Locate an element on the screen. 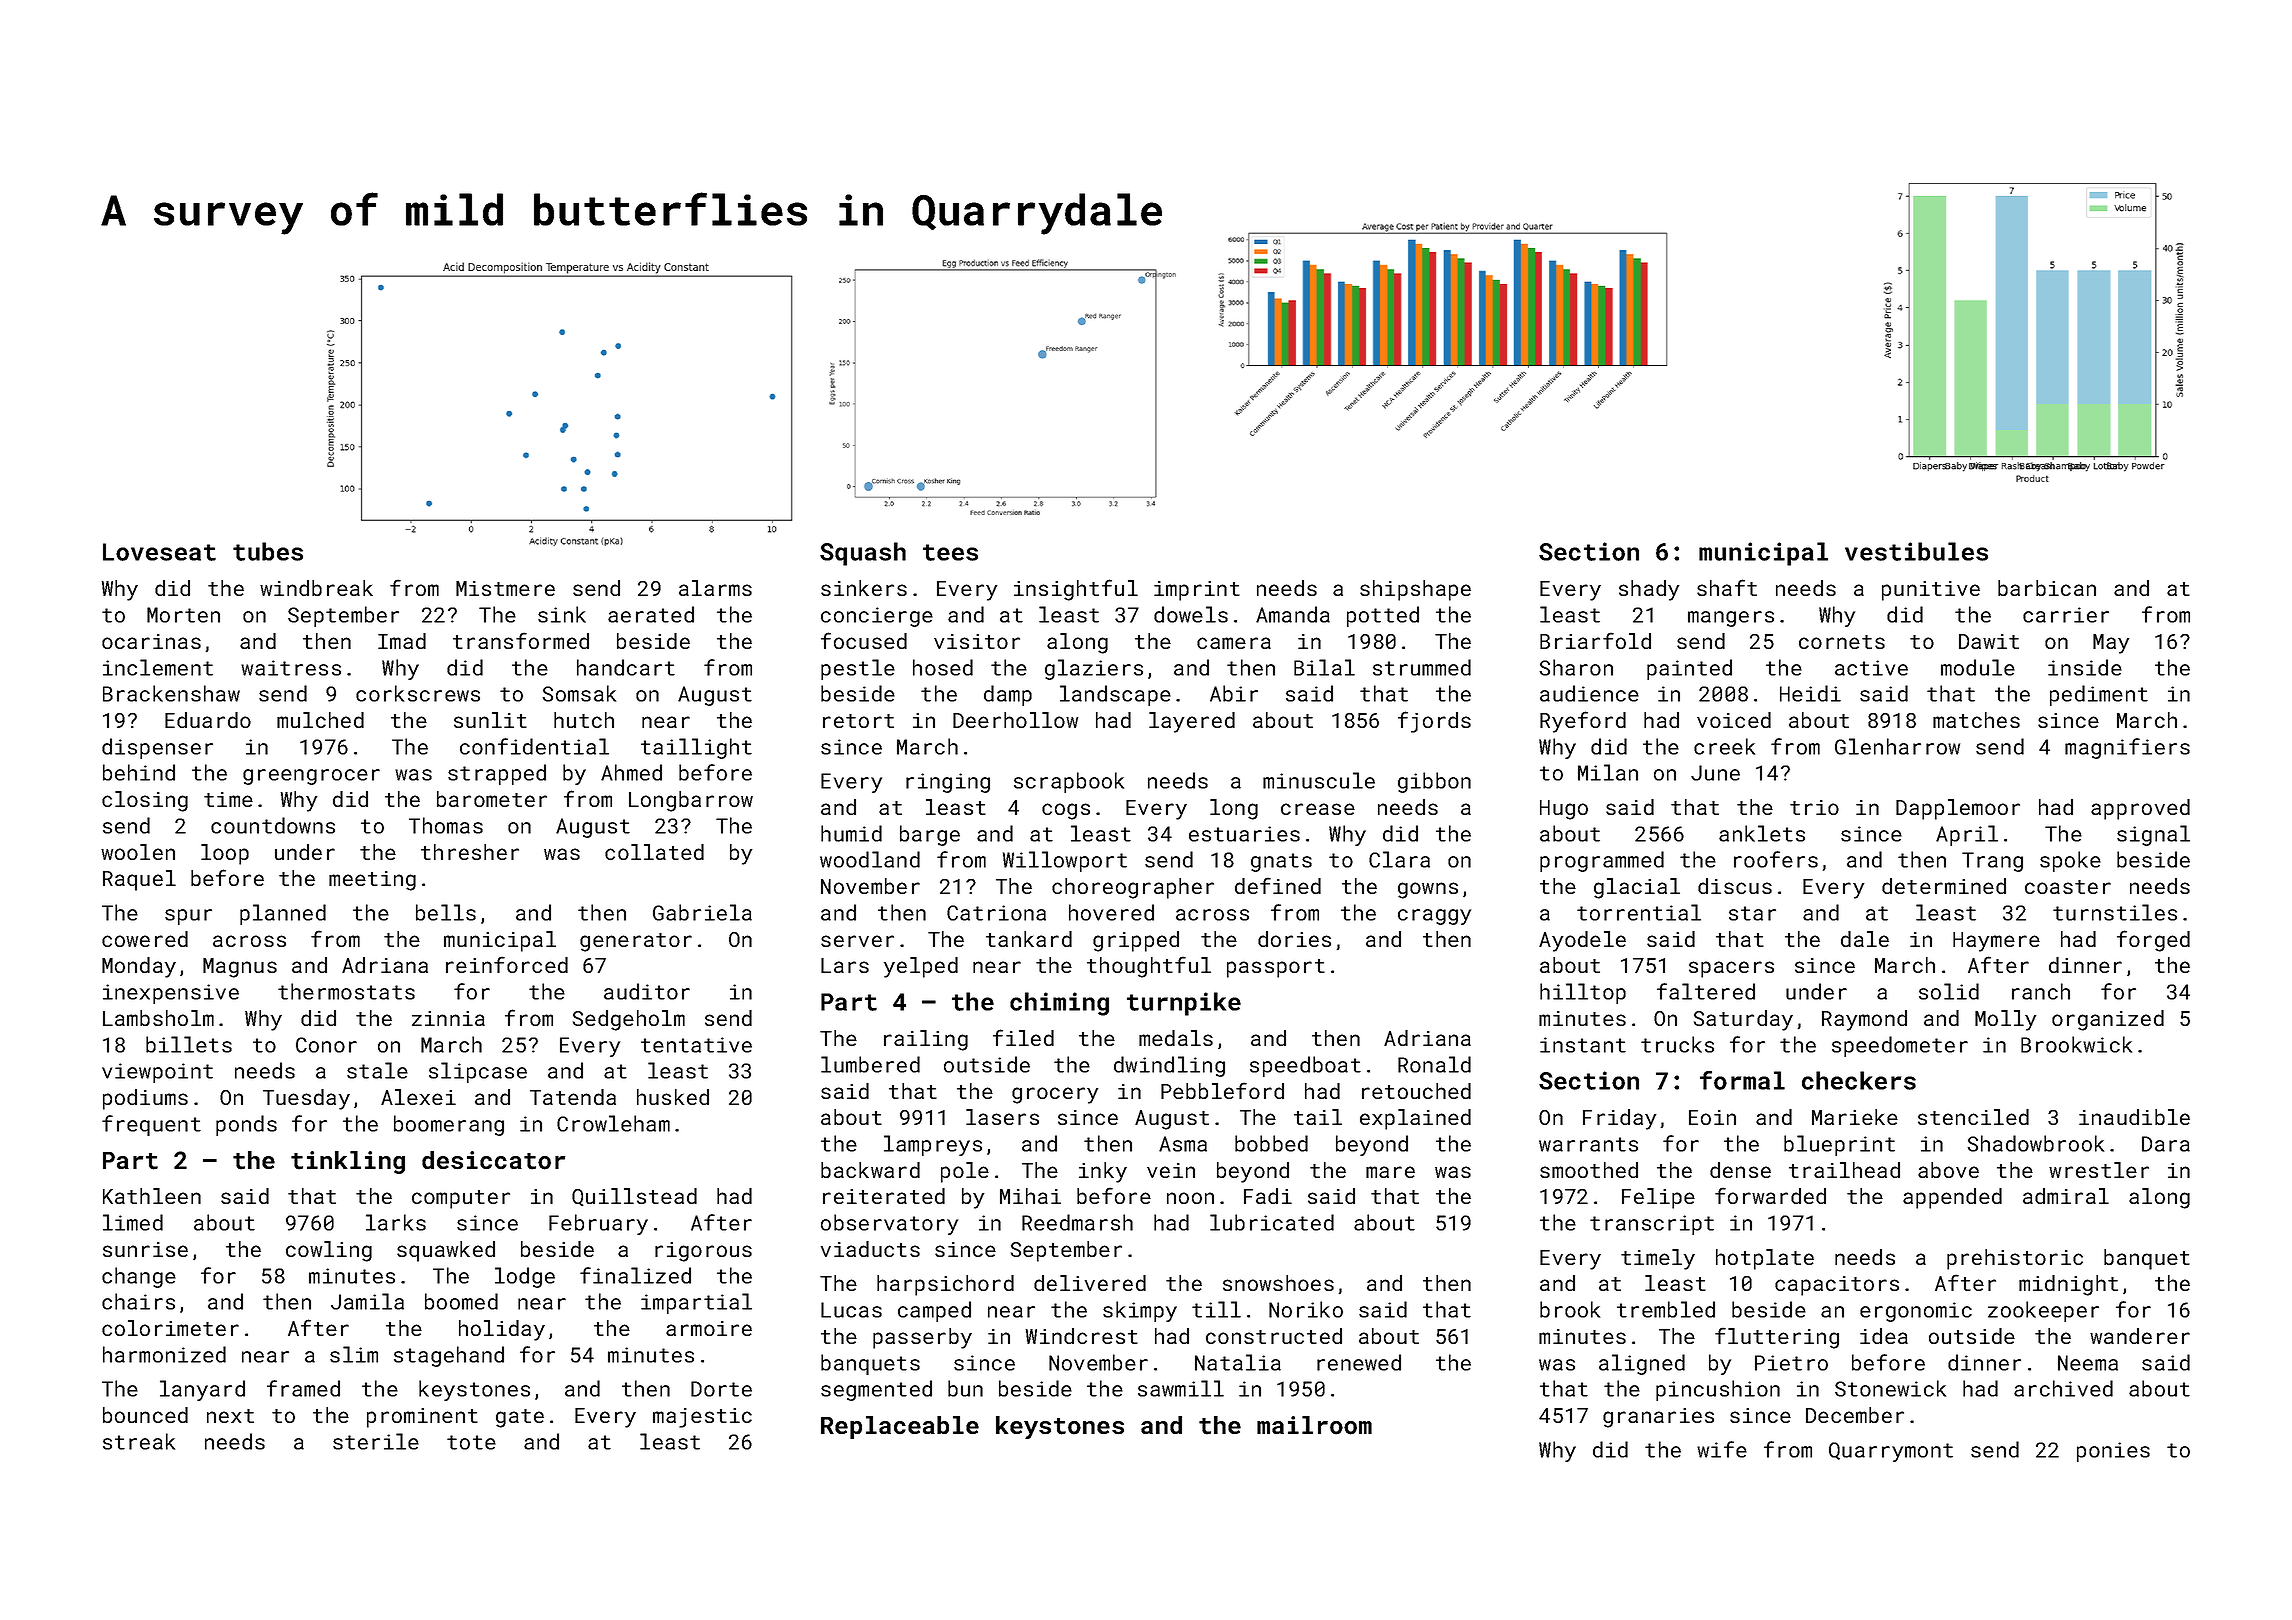  dense is located at coordinates (1740, 1170).
